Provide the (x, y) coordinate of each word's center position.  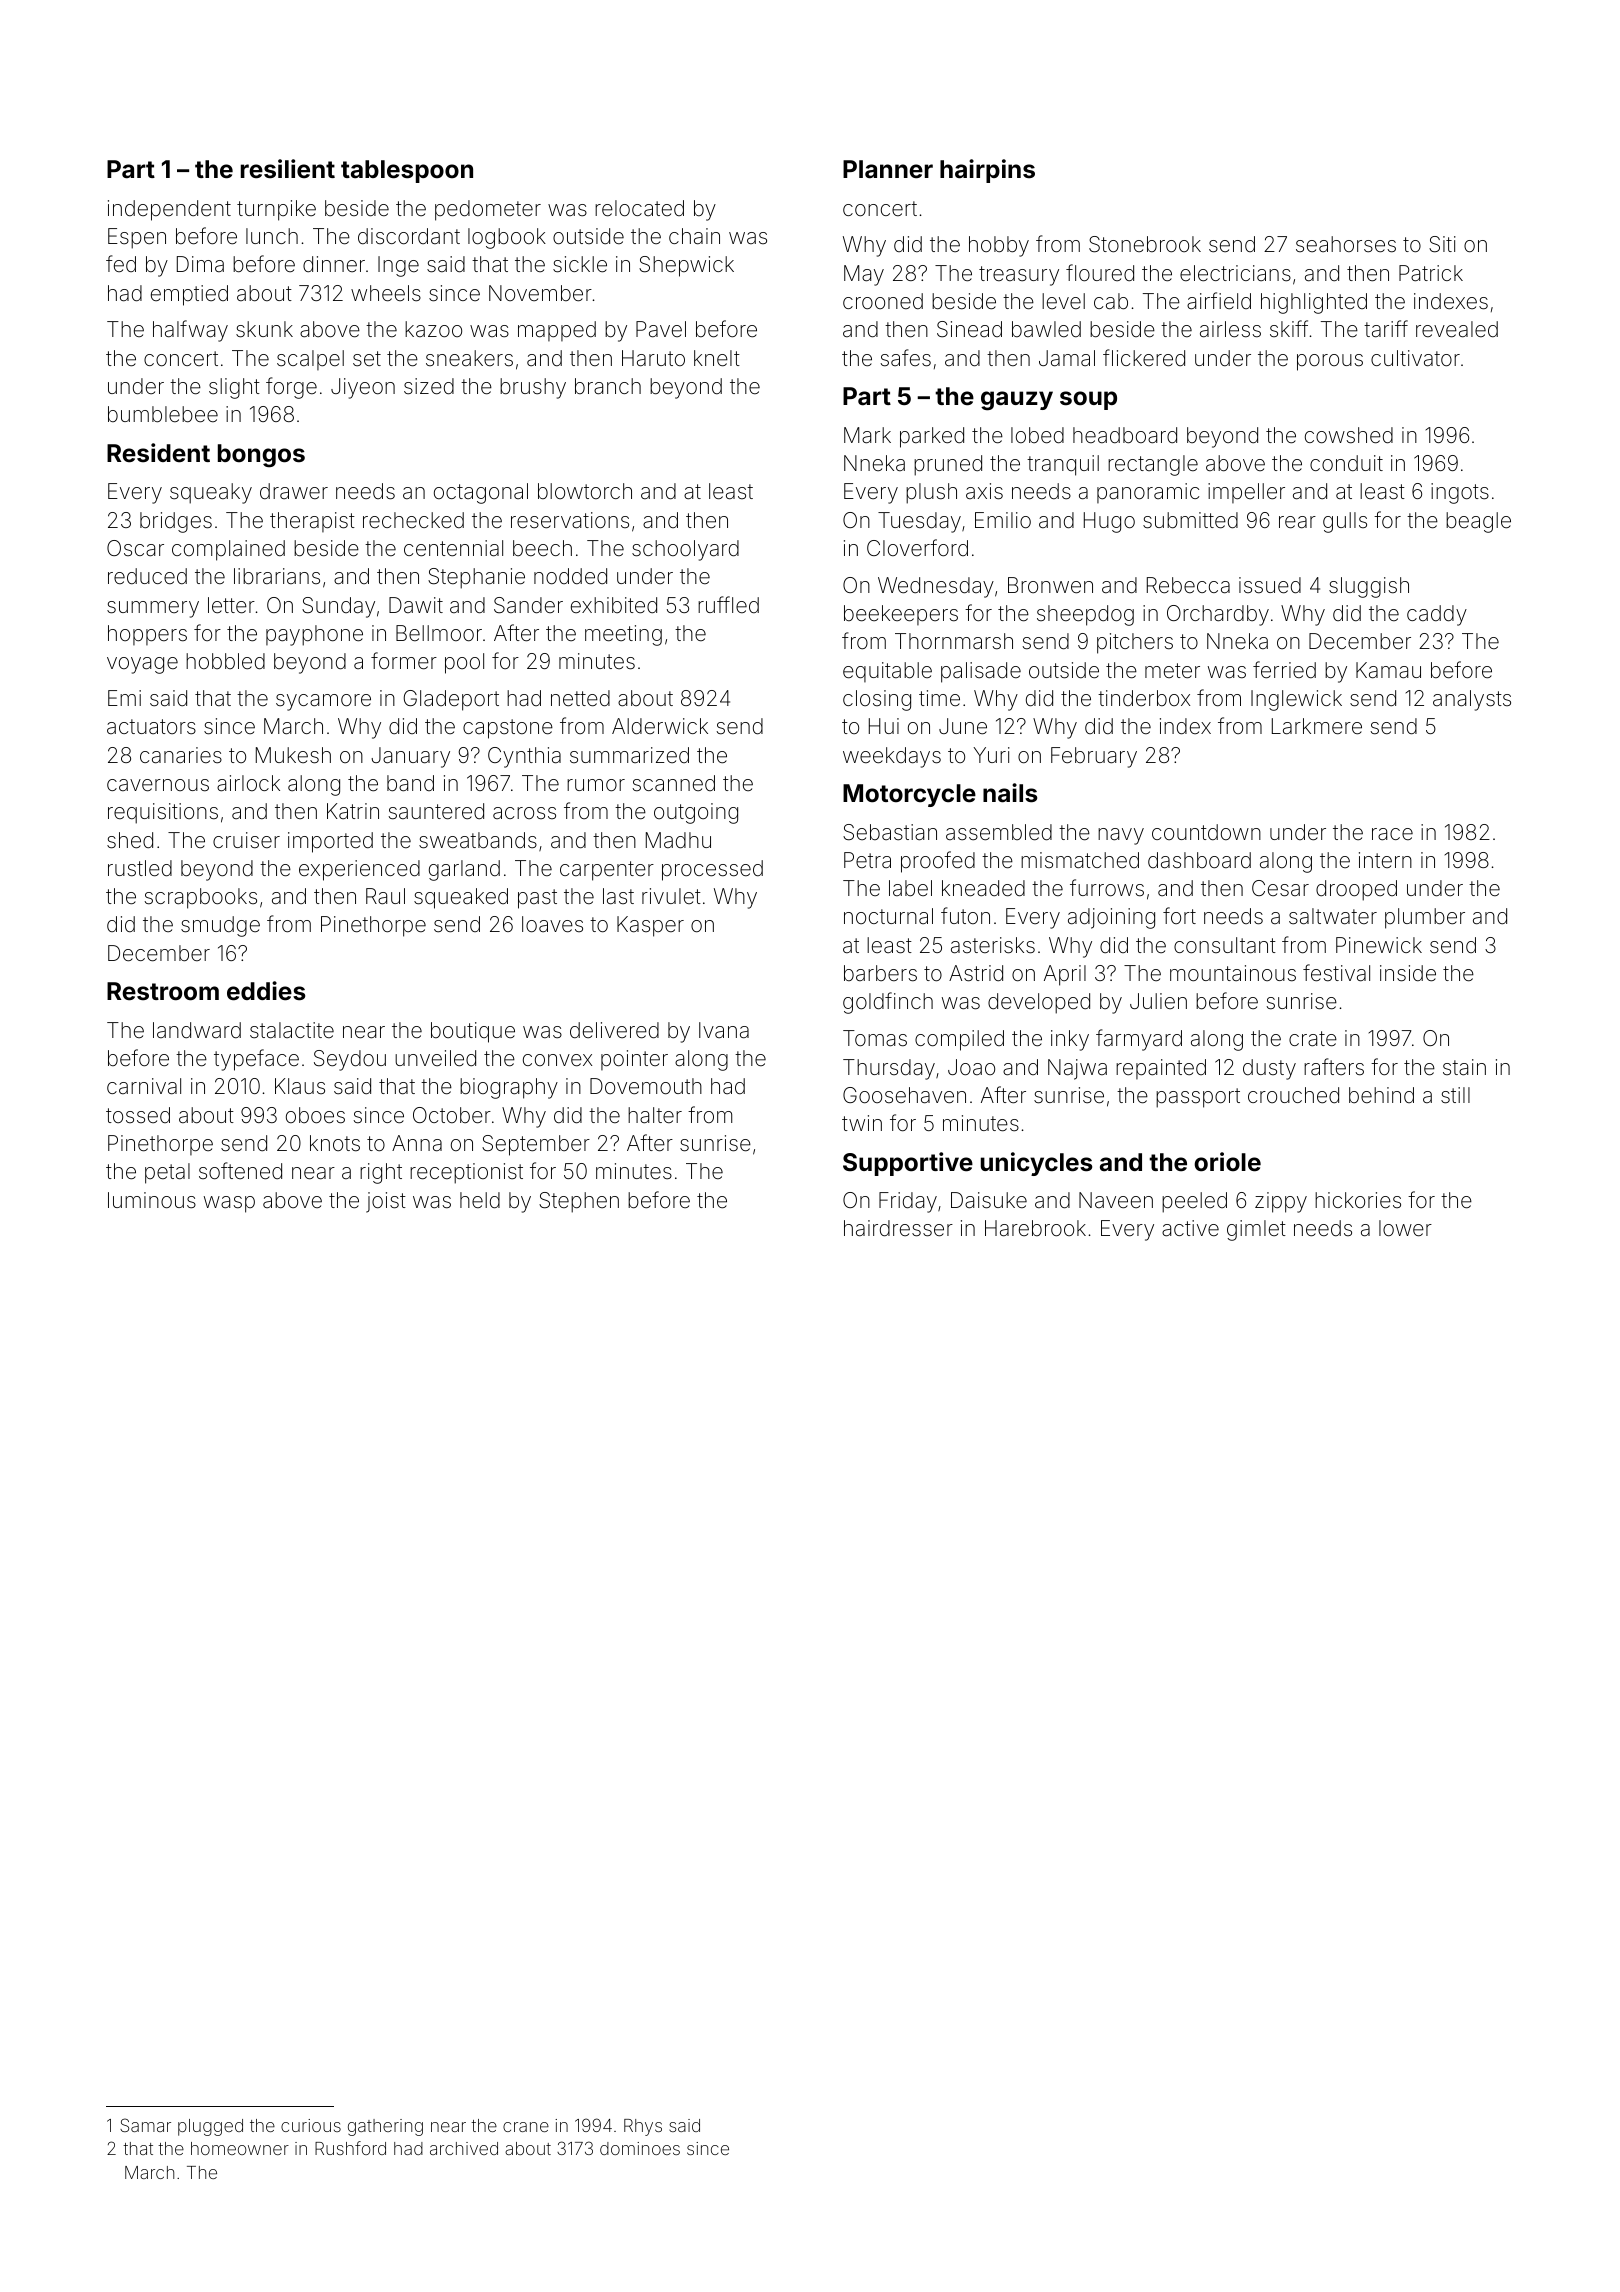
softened (240, 1171)
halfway (190, 331)
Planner (888, 169)
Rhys (643, 2127)
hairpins (987, 171)
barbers (880, 973)
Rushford (350, 2148)
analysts (1472, 700)
